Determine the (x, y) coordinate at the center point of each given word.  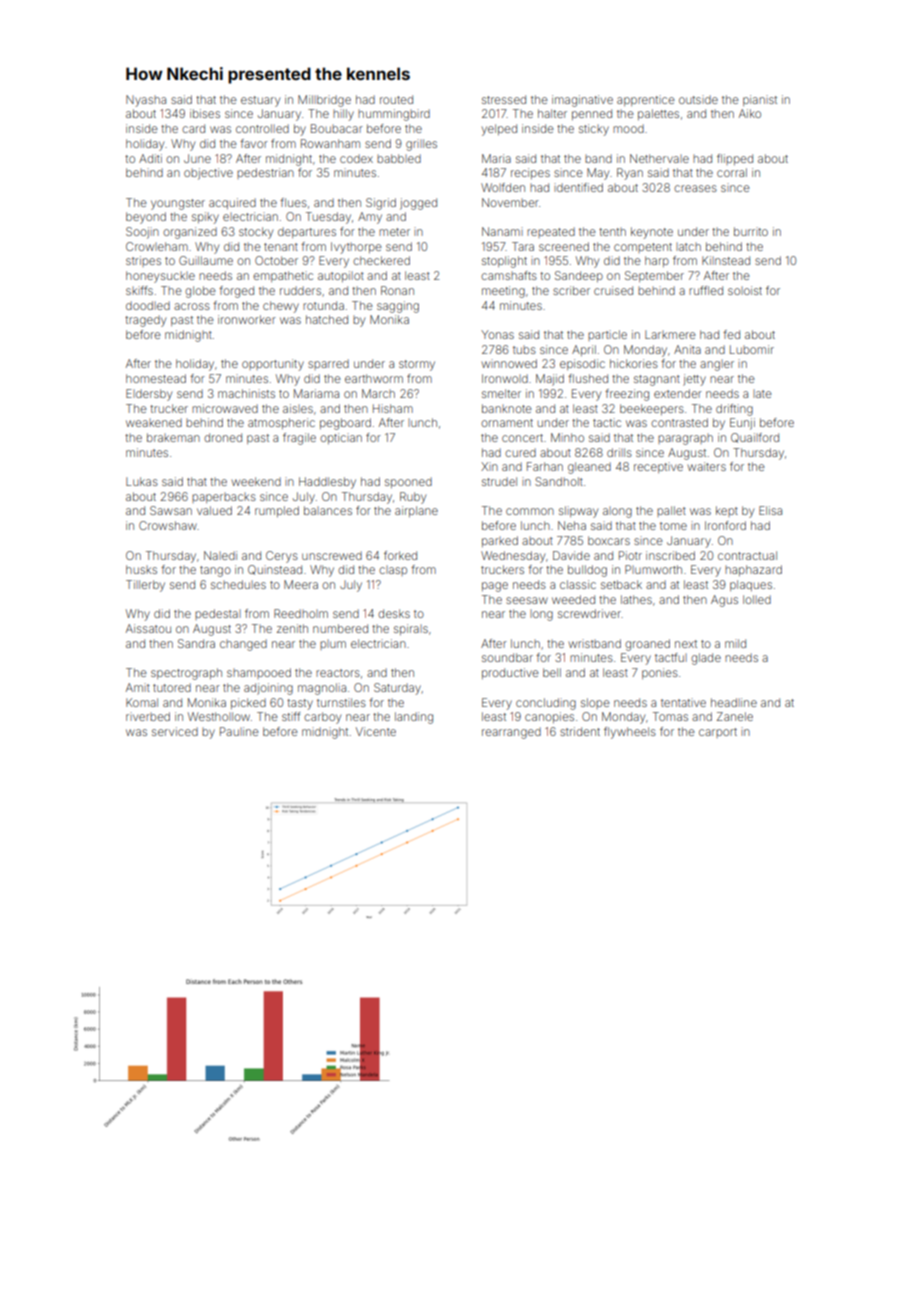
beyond (146, 218)
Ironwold (505, 378)
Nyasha (146, 101)
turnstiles (341, 702)
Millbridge (324, 101)
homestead (156, 378)
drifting (734, 410)
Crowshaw (168, 525)
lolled (757, 599)
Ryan (630, 174)
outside (698, 99)
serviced (175, 731)
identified (578, 187)
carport (718, 733)
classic (578, 584)
